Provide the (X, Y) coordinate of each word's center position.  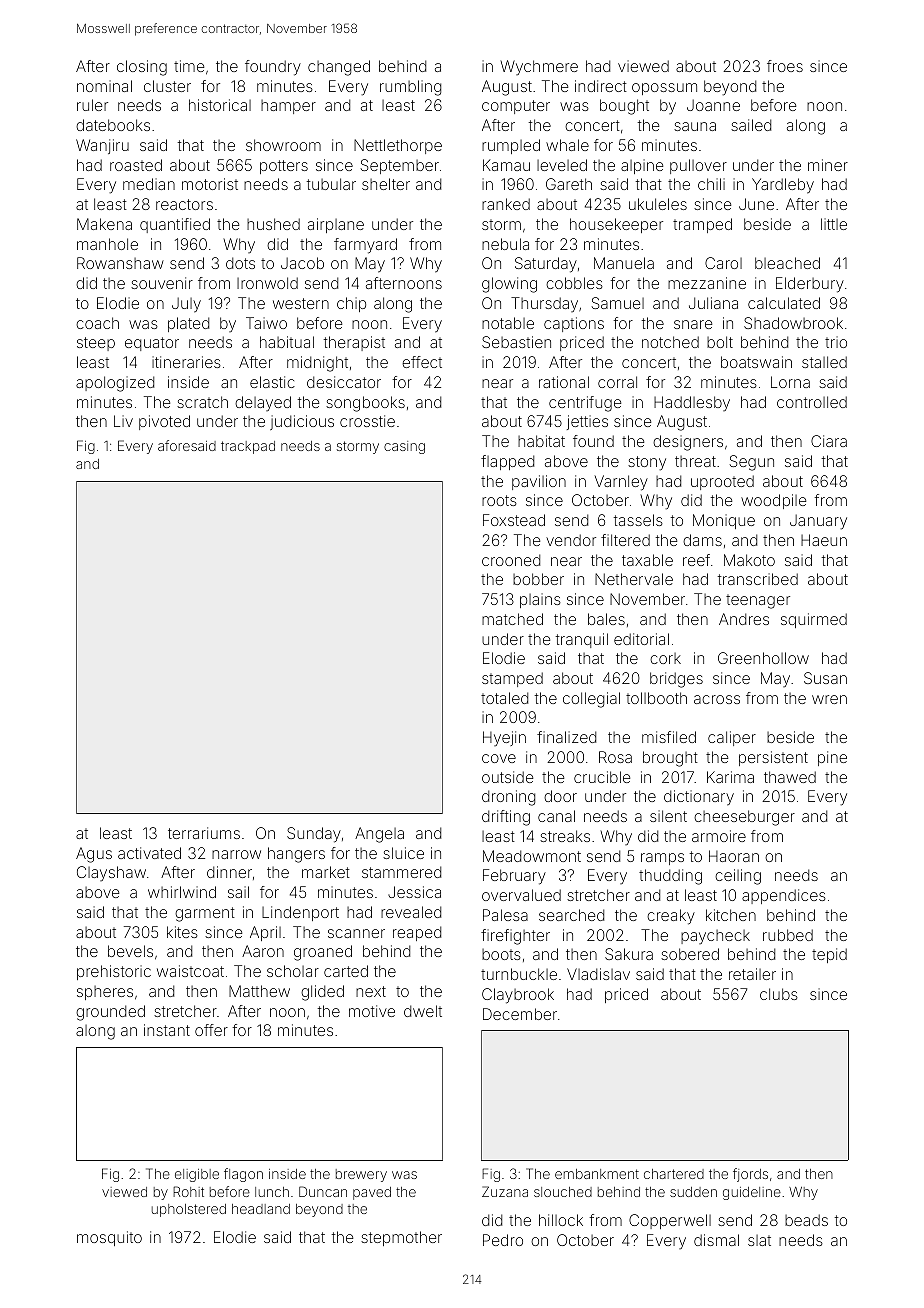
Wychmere (539, 67)
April (265, 933)
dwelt (423, 1011)
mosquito (109, 1238)
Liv (123, 421)
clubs (779, 994)
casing (404, 447)
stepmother (401, 1238)
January (818, 522)
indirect (601, 86)
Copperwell (670, 1221)
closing (142, 68)
